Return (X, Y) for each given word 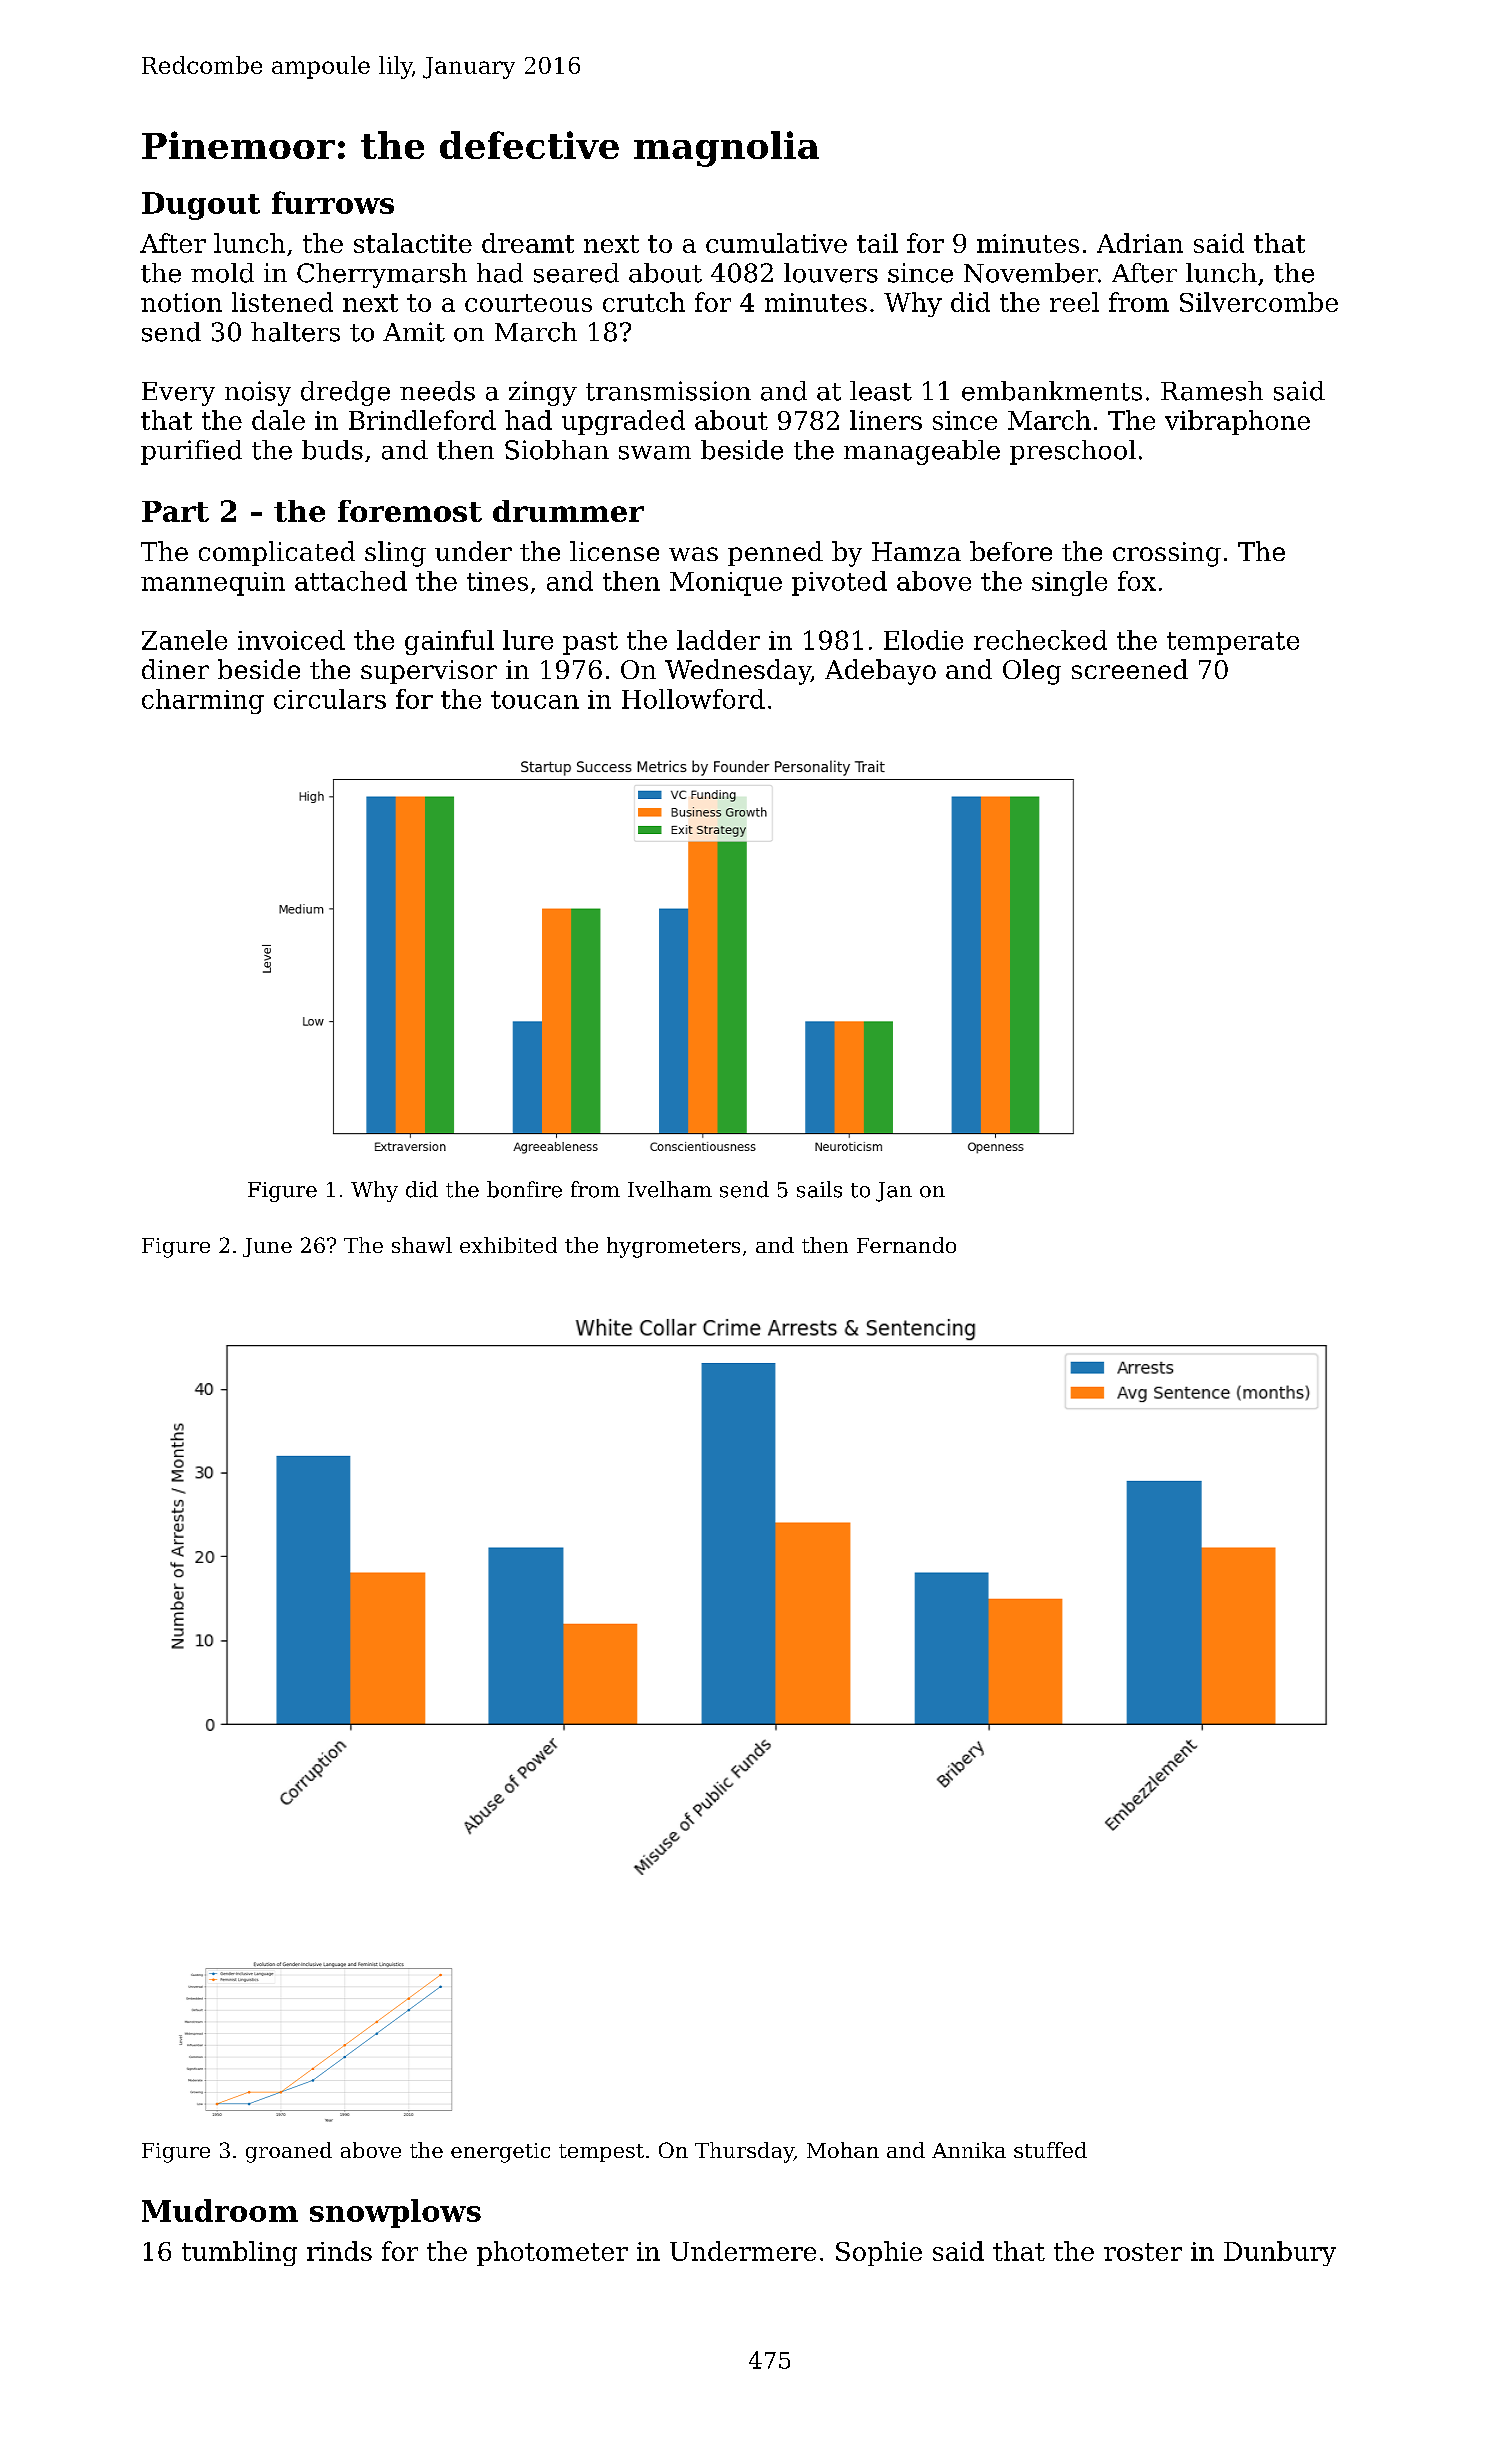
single (1069, 583)
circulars (330, 699)
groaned (289, 2152)
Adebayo (880, 672)
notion (181, 302)
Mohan (843, 2150)
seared (576, 273)
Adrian (1140, 243)
